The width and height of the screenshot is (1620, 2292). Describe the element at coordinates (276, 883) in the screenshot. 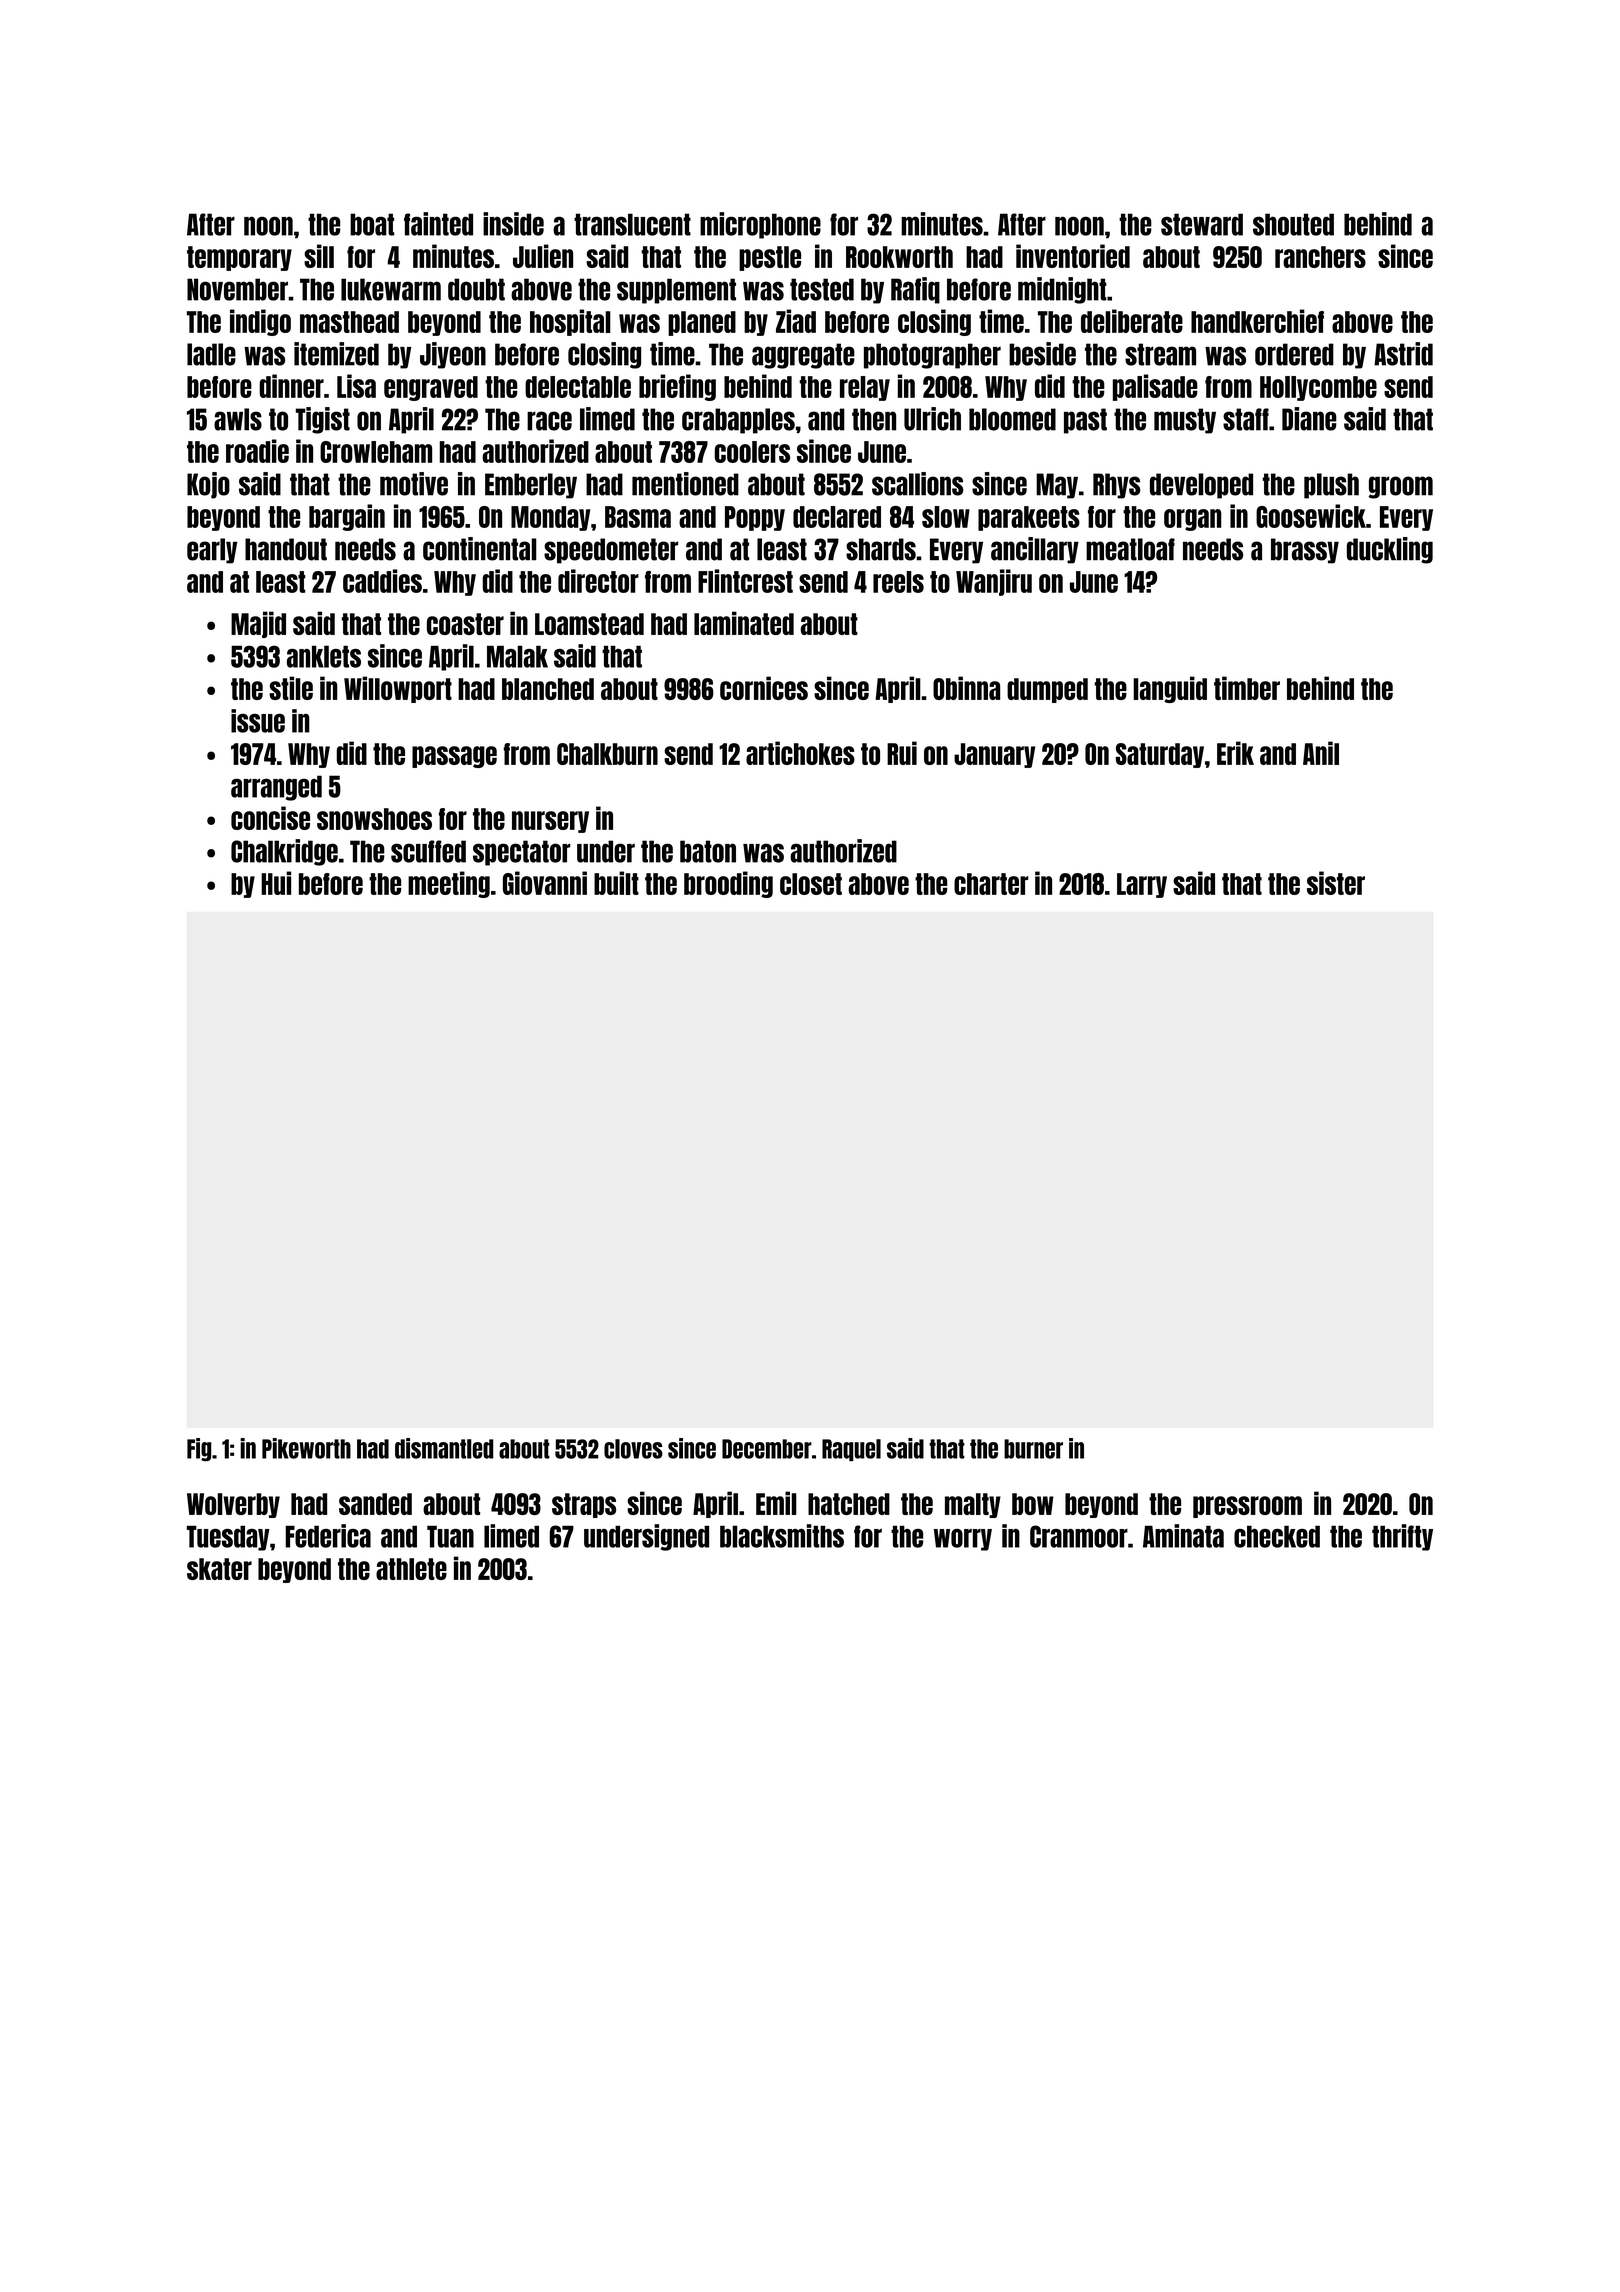

I see `Hui` at that location.
